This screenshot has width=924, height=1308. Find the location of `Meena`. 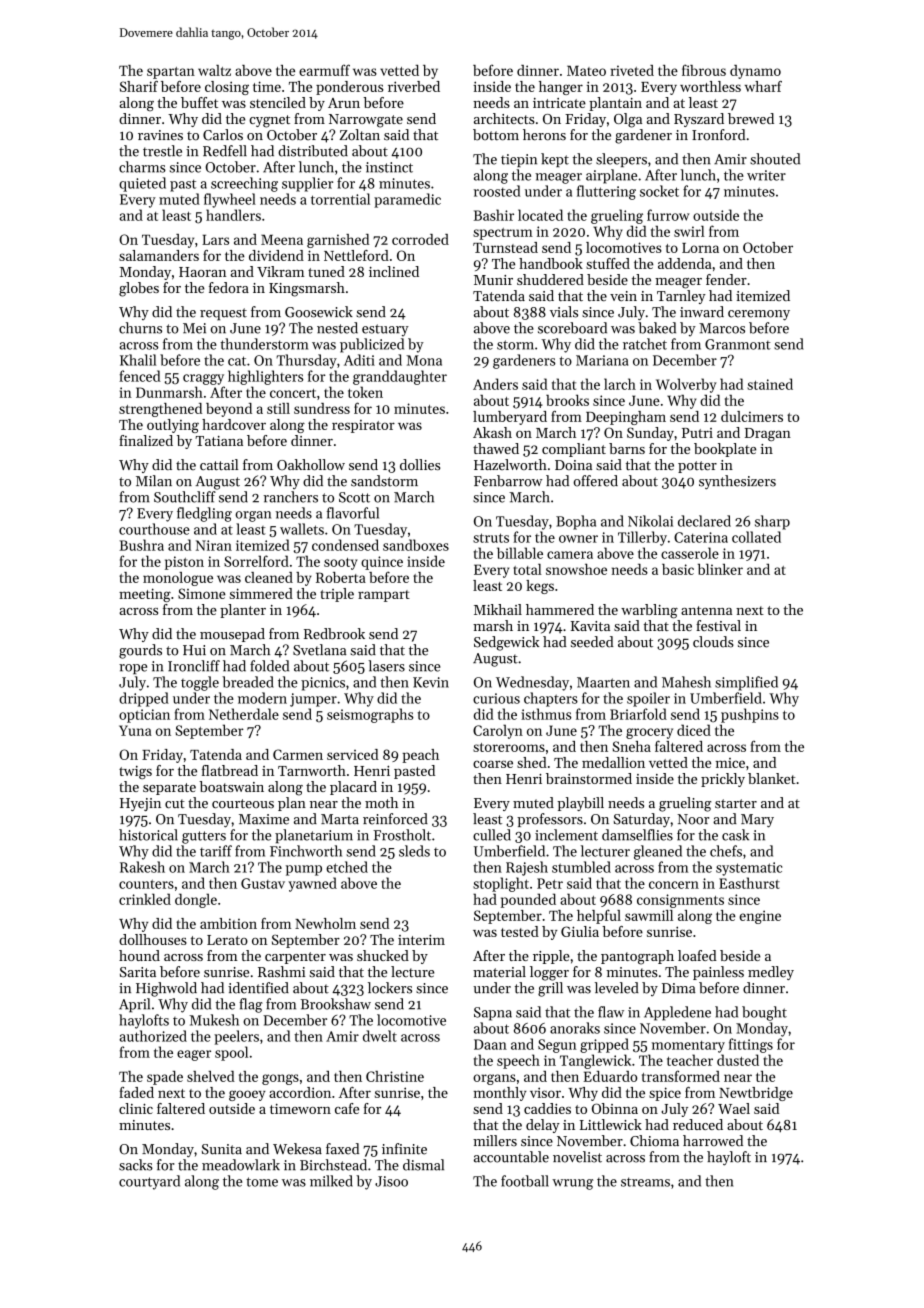

Meena is located at coordinates (282, 240).
